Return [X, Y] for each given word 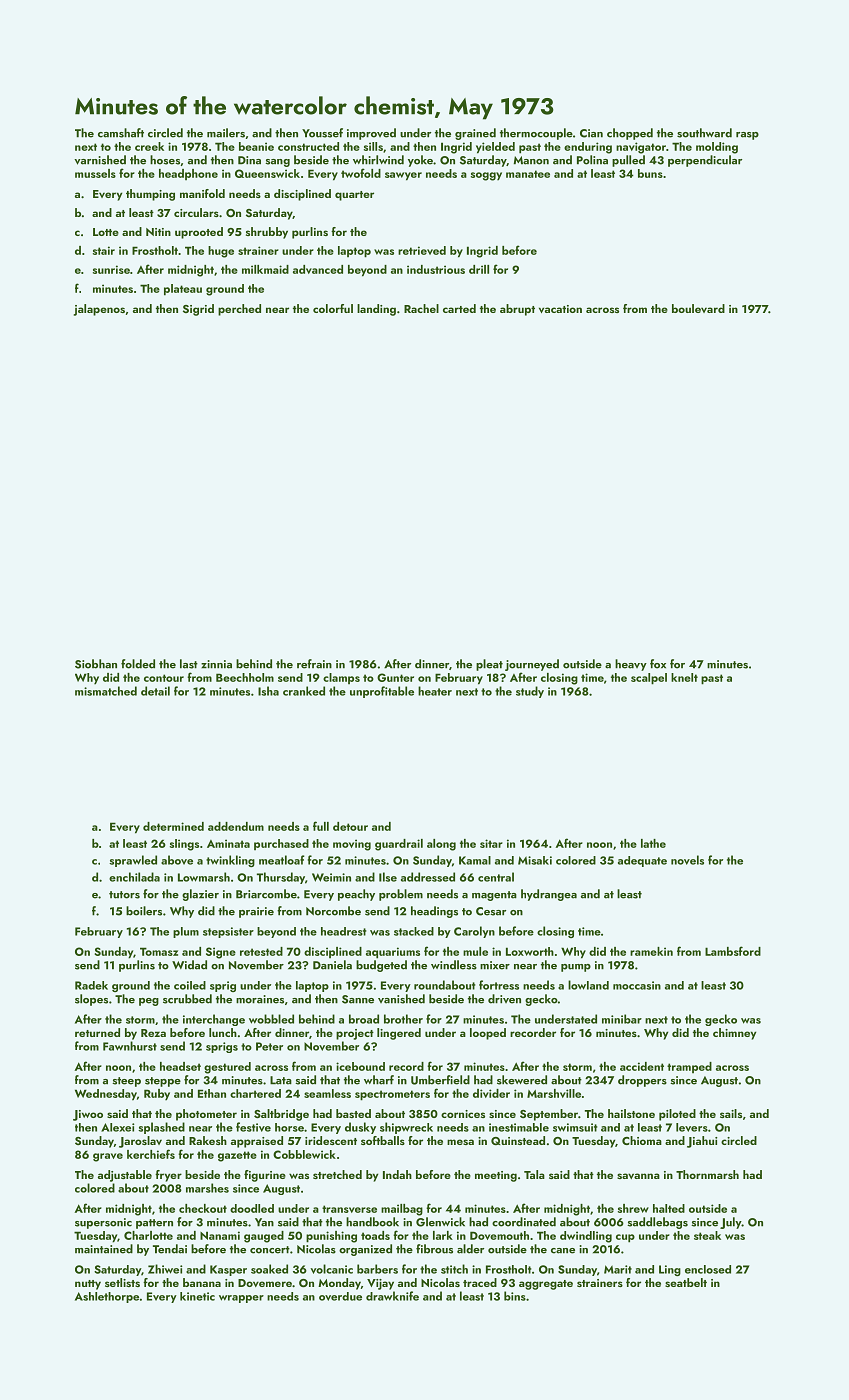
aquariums [393, 953]
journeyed [532, 665]
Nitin [158, 232]
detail [155, 691]
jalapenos [99, 310]
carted [459, 308]
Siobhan [96, 664]
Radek [91, 985]
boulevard [698, 308]
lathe [653, 843]
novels [687, 860]
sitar [491, 843]
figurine [265, 1176]
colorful [333, 308]
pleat [489, 665]
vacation [560, 309]
